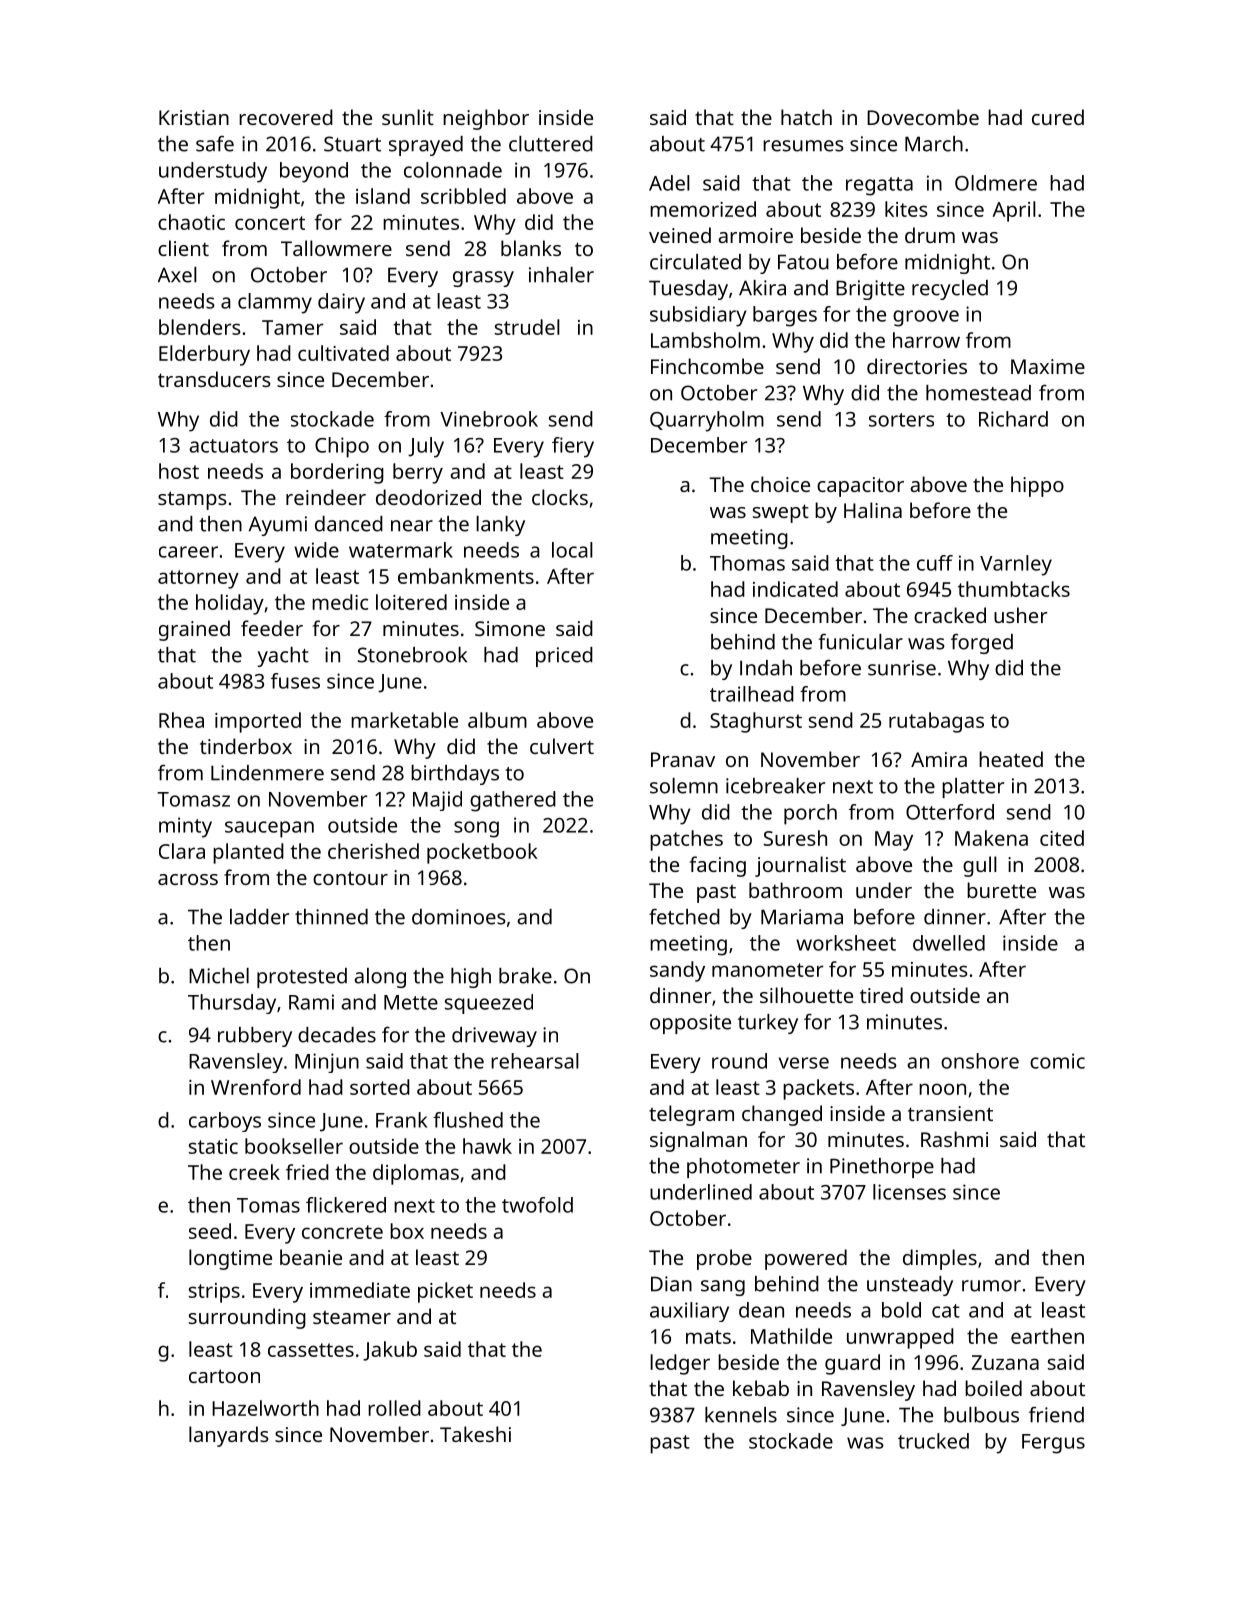  What do you see at coordinates (741, 1415) in the image?
I see `kennels` at bounding box center [741, 1415].
